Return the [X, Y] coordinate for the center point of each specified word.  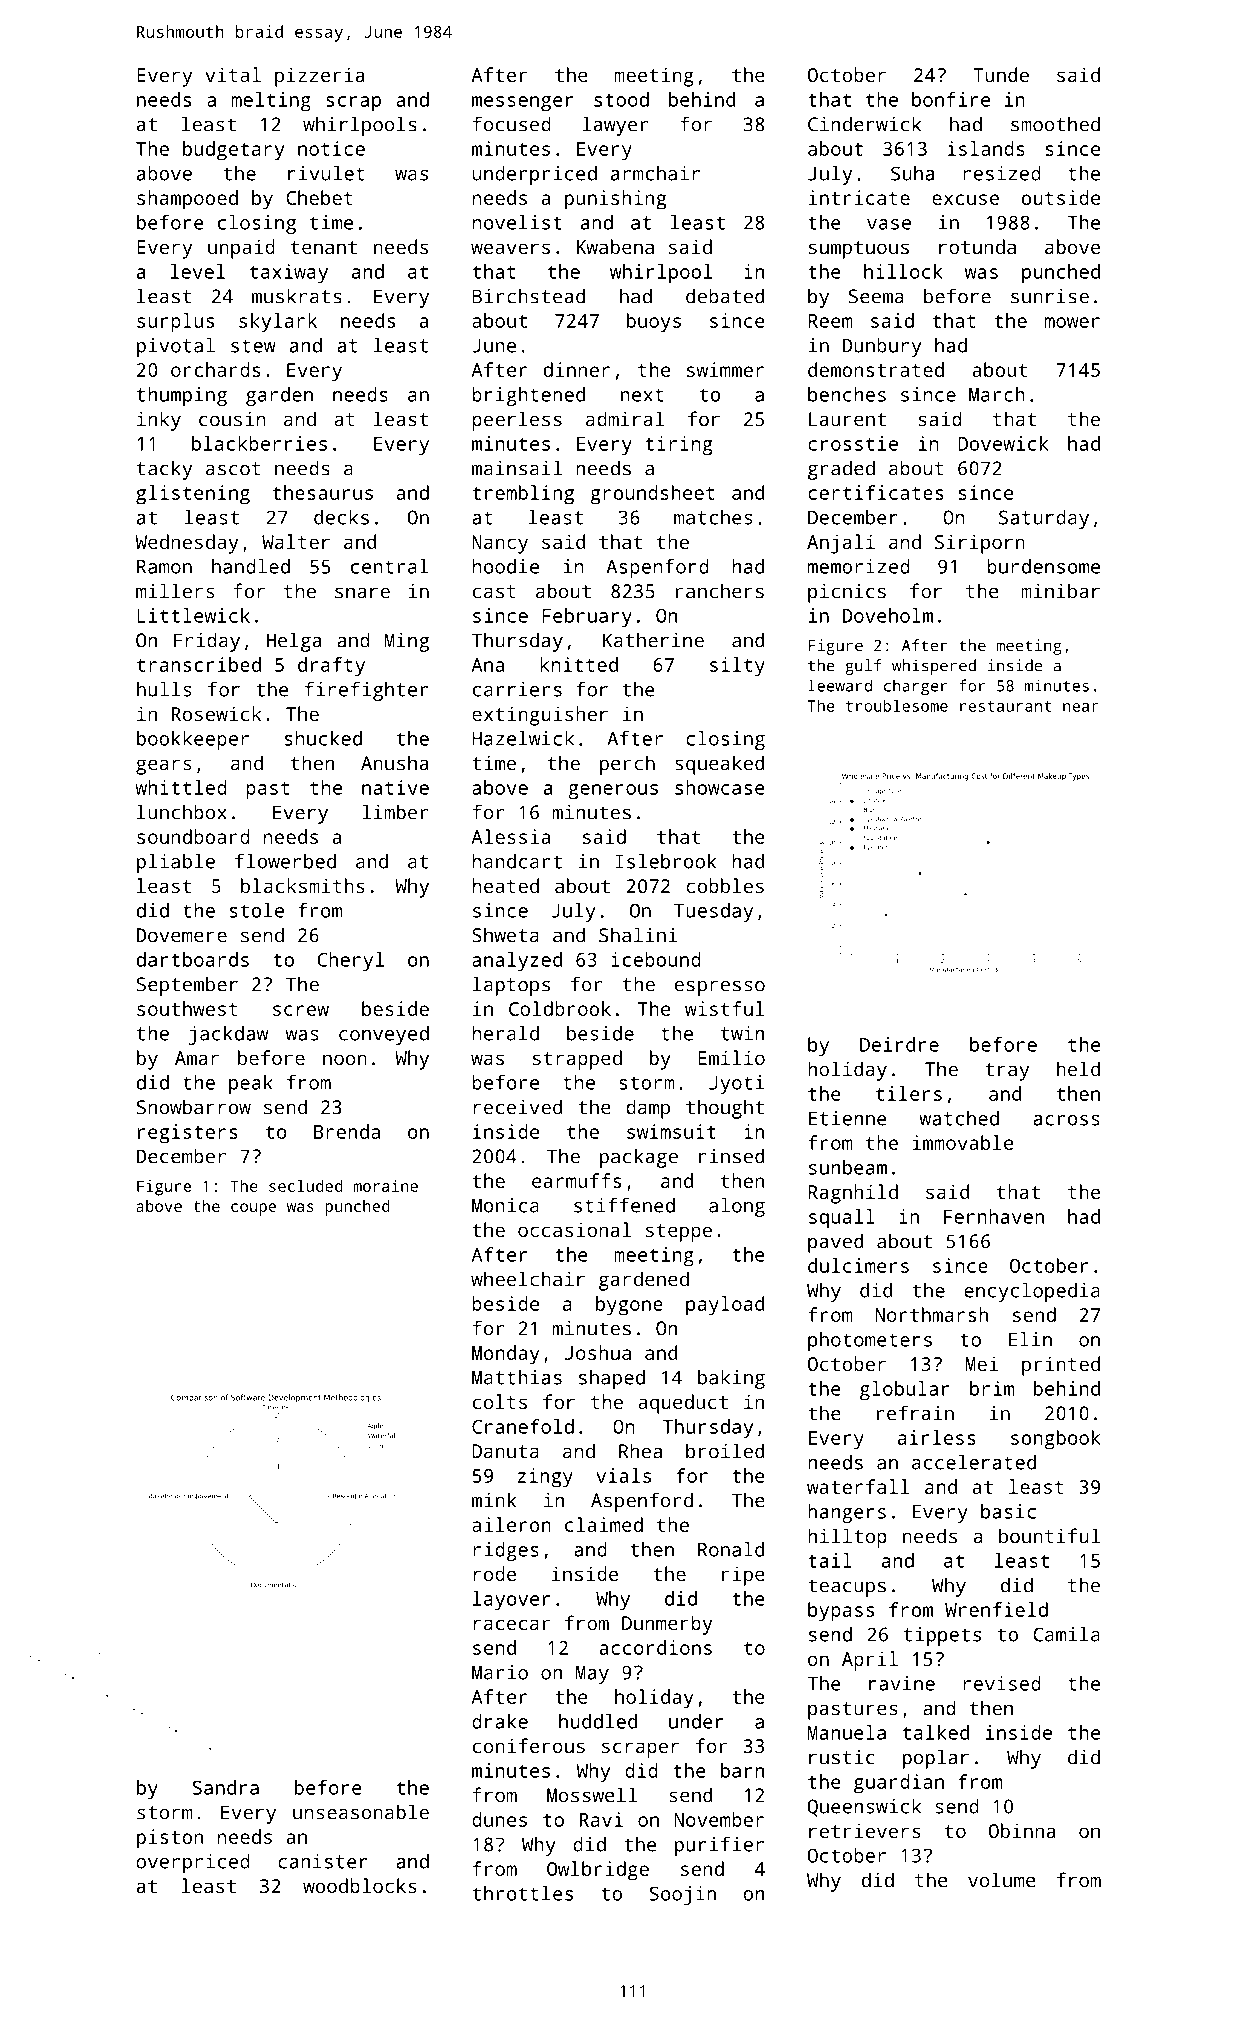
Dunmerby [667, 1625]
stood [621, 99]
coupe [253, 1209]
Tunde [1001, 74]
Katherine [653, 640]
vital [233, 74]
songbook [1056, 1440]
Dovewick [1003, 443]
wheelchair [528, 1279]
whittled [181, 787]
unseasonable [361, 1812]
